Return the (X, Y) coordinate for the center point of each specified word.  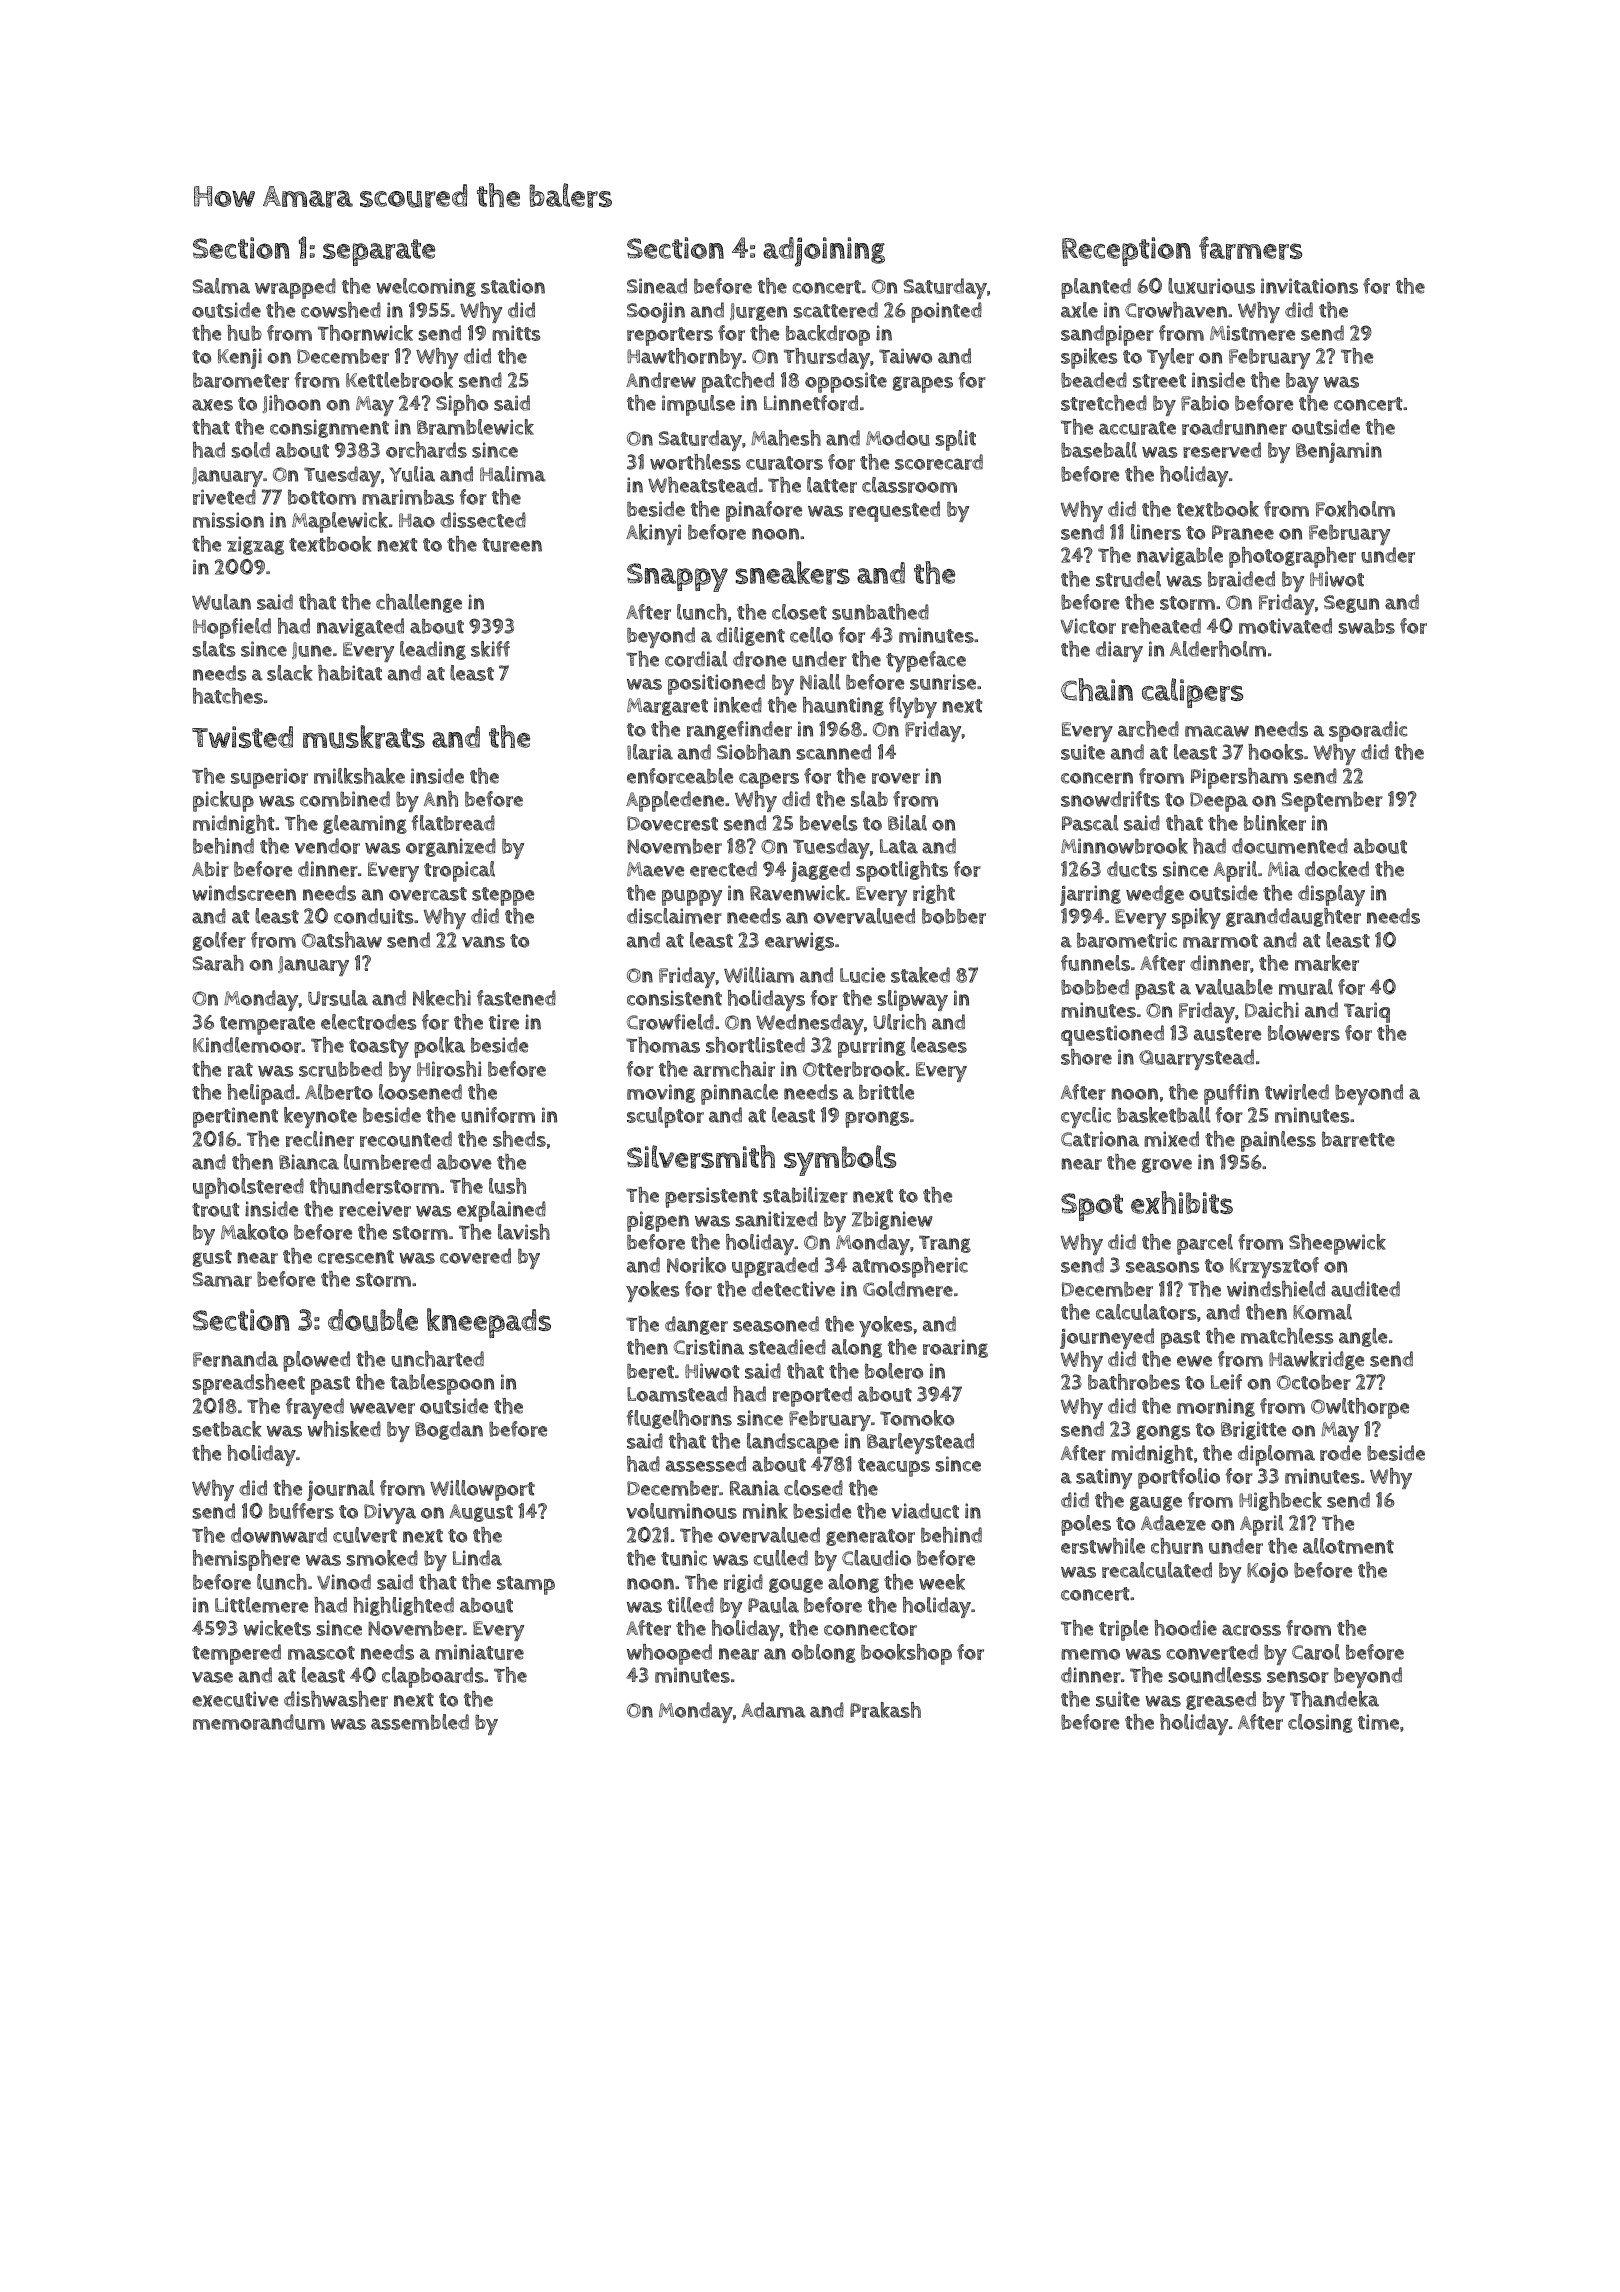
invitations (1309, 286)
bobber (954, 916)
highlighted (403, 1606)
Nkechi (442, 998)
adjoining (824, 252)
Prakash (885, 1710)
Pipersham (1239, 778)
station (513, 286)
